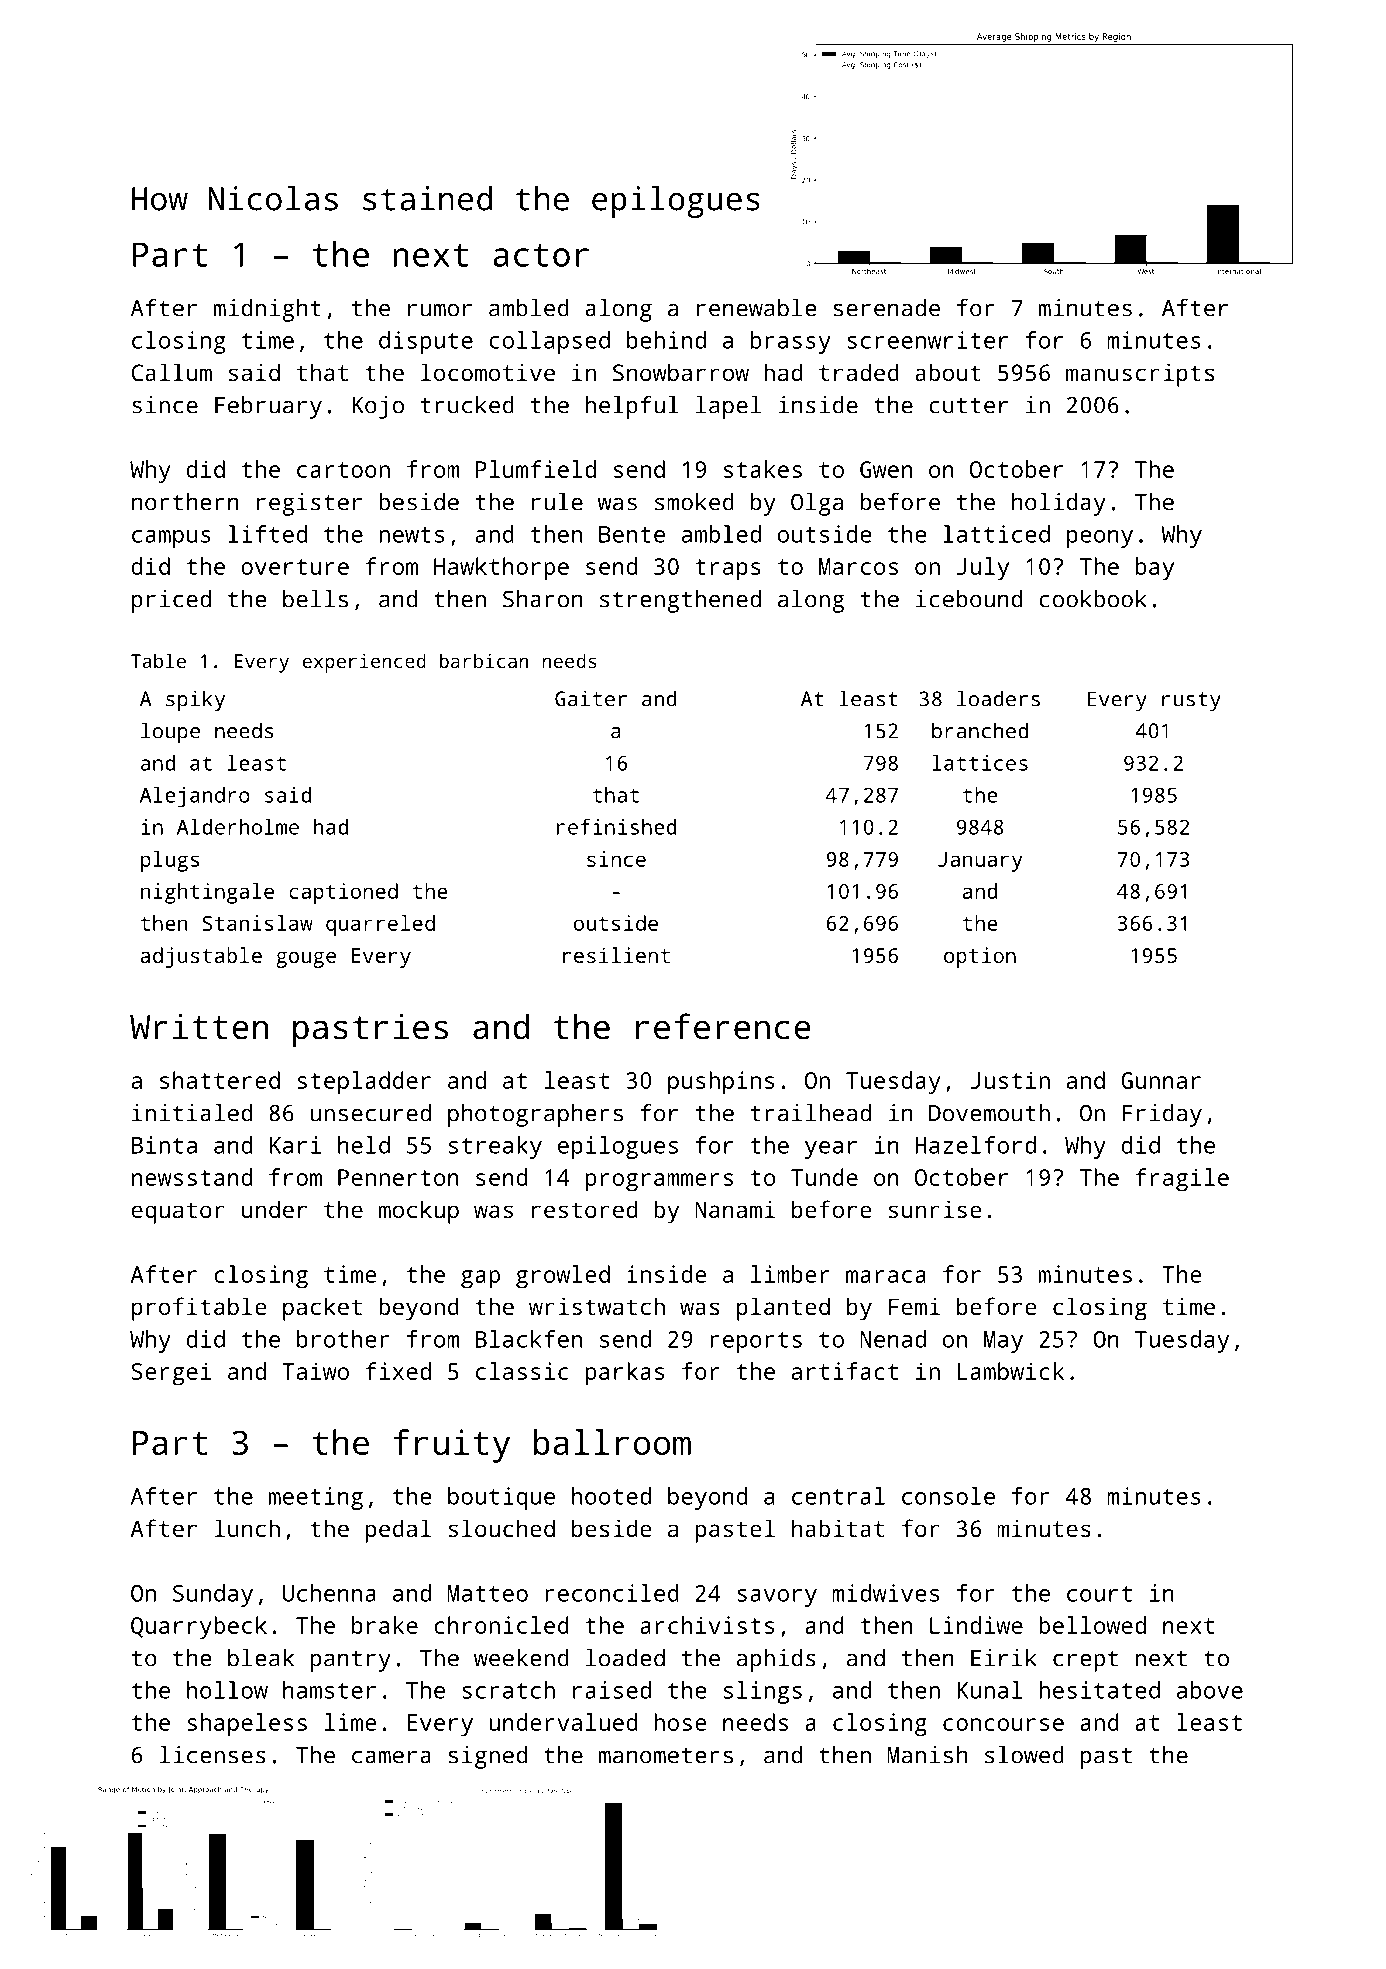 The height and width of the screenshot is (1969, 1386). Describe the element at coordinates (267, 310) in the screenshot. I see `midnight` at that location.
